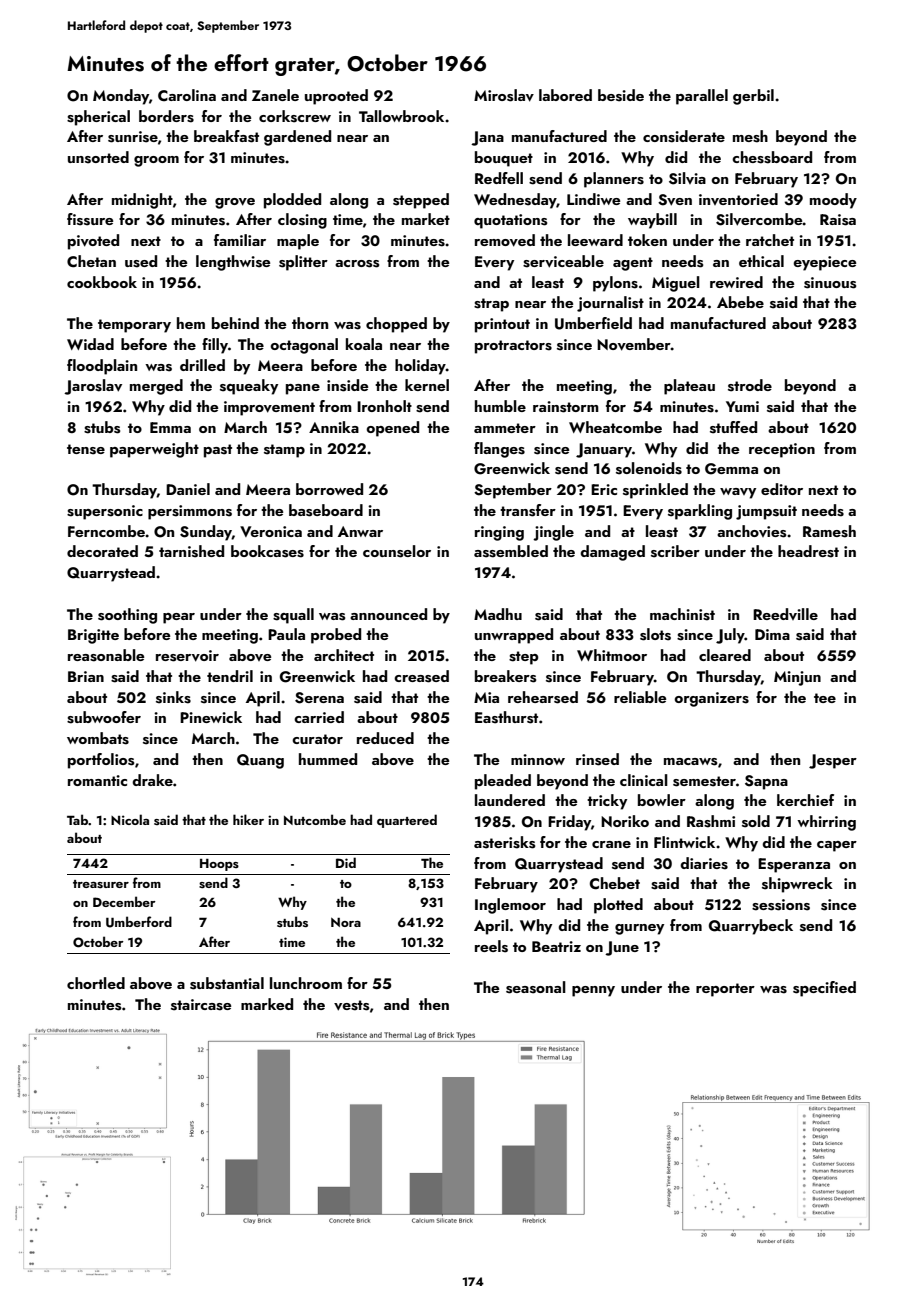 The width and height of the image is (924, 1308). Describe the element at coordinates (833, 761) in the image. I see `Jesper` at that location.
